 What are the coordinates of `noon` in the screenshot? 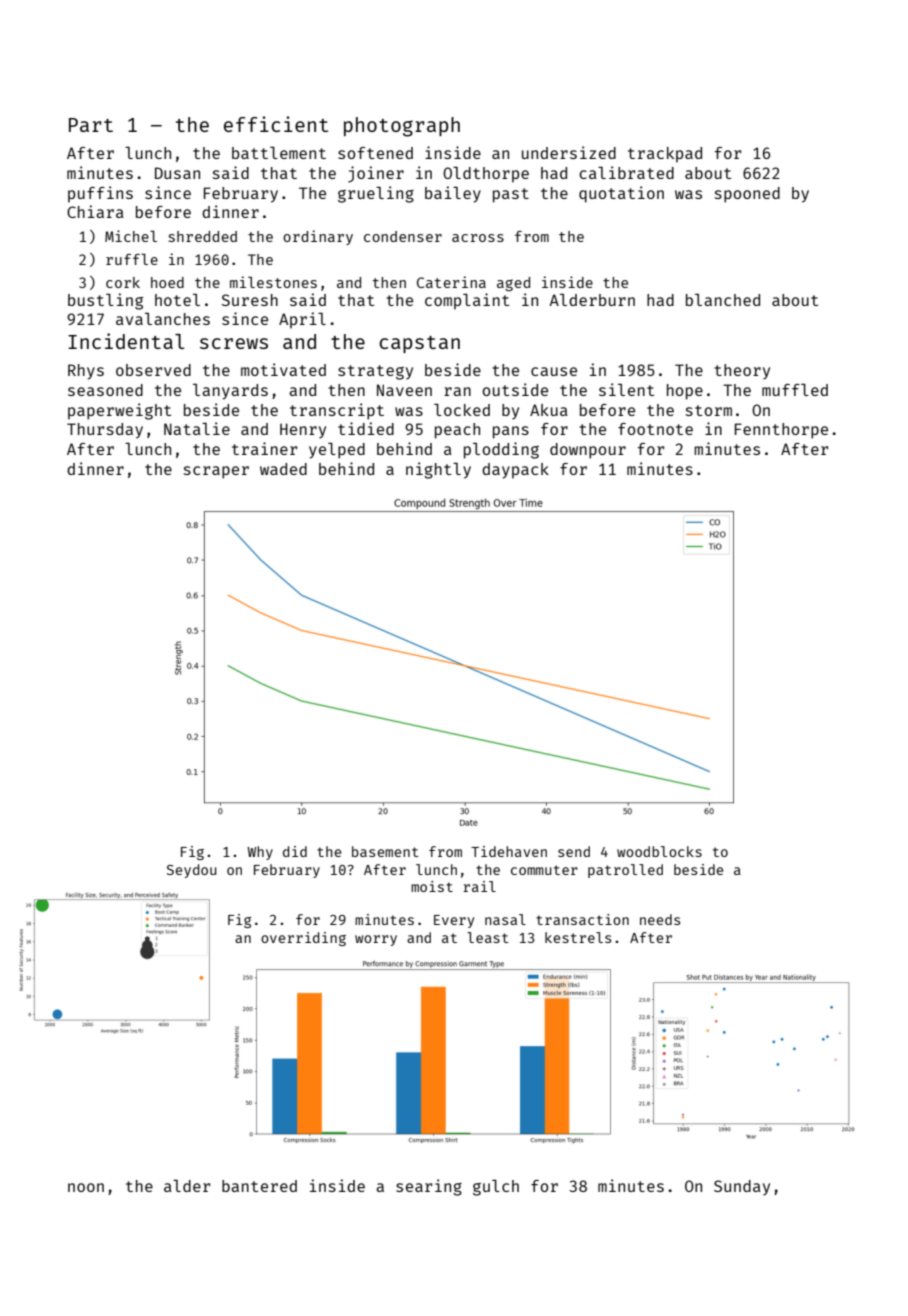 It's located at (86, 1187).
